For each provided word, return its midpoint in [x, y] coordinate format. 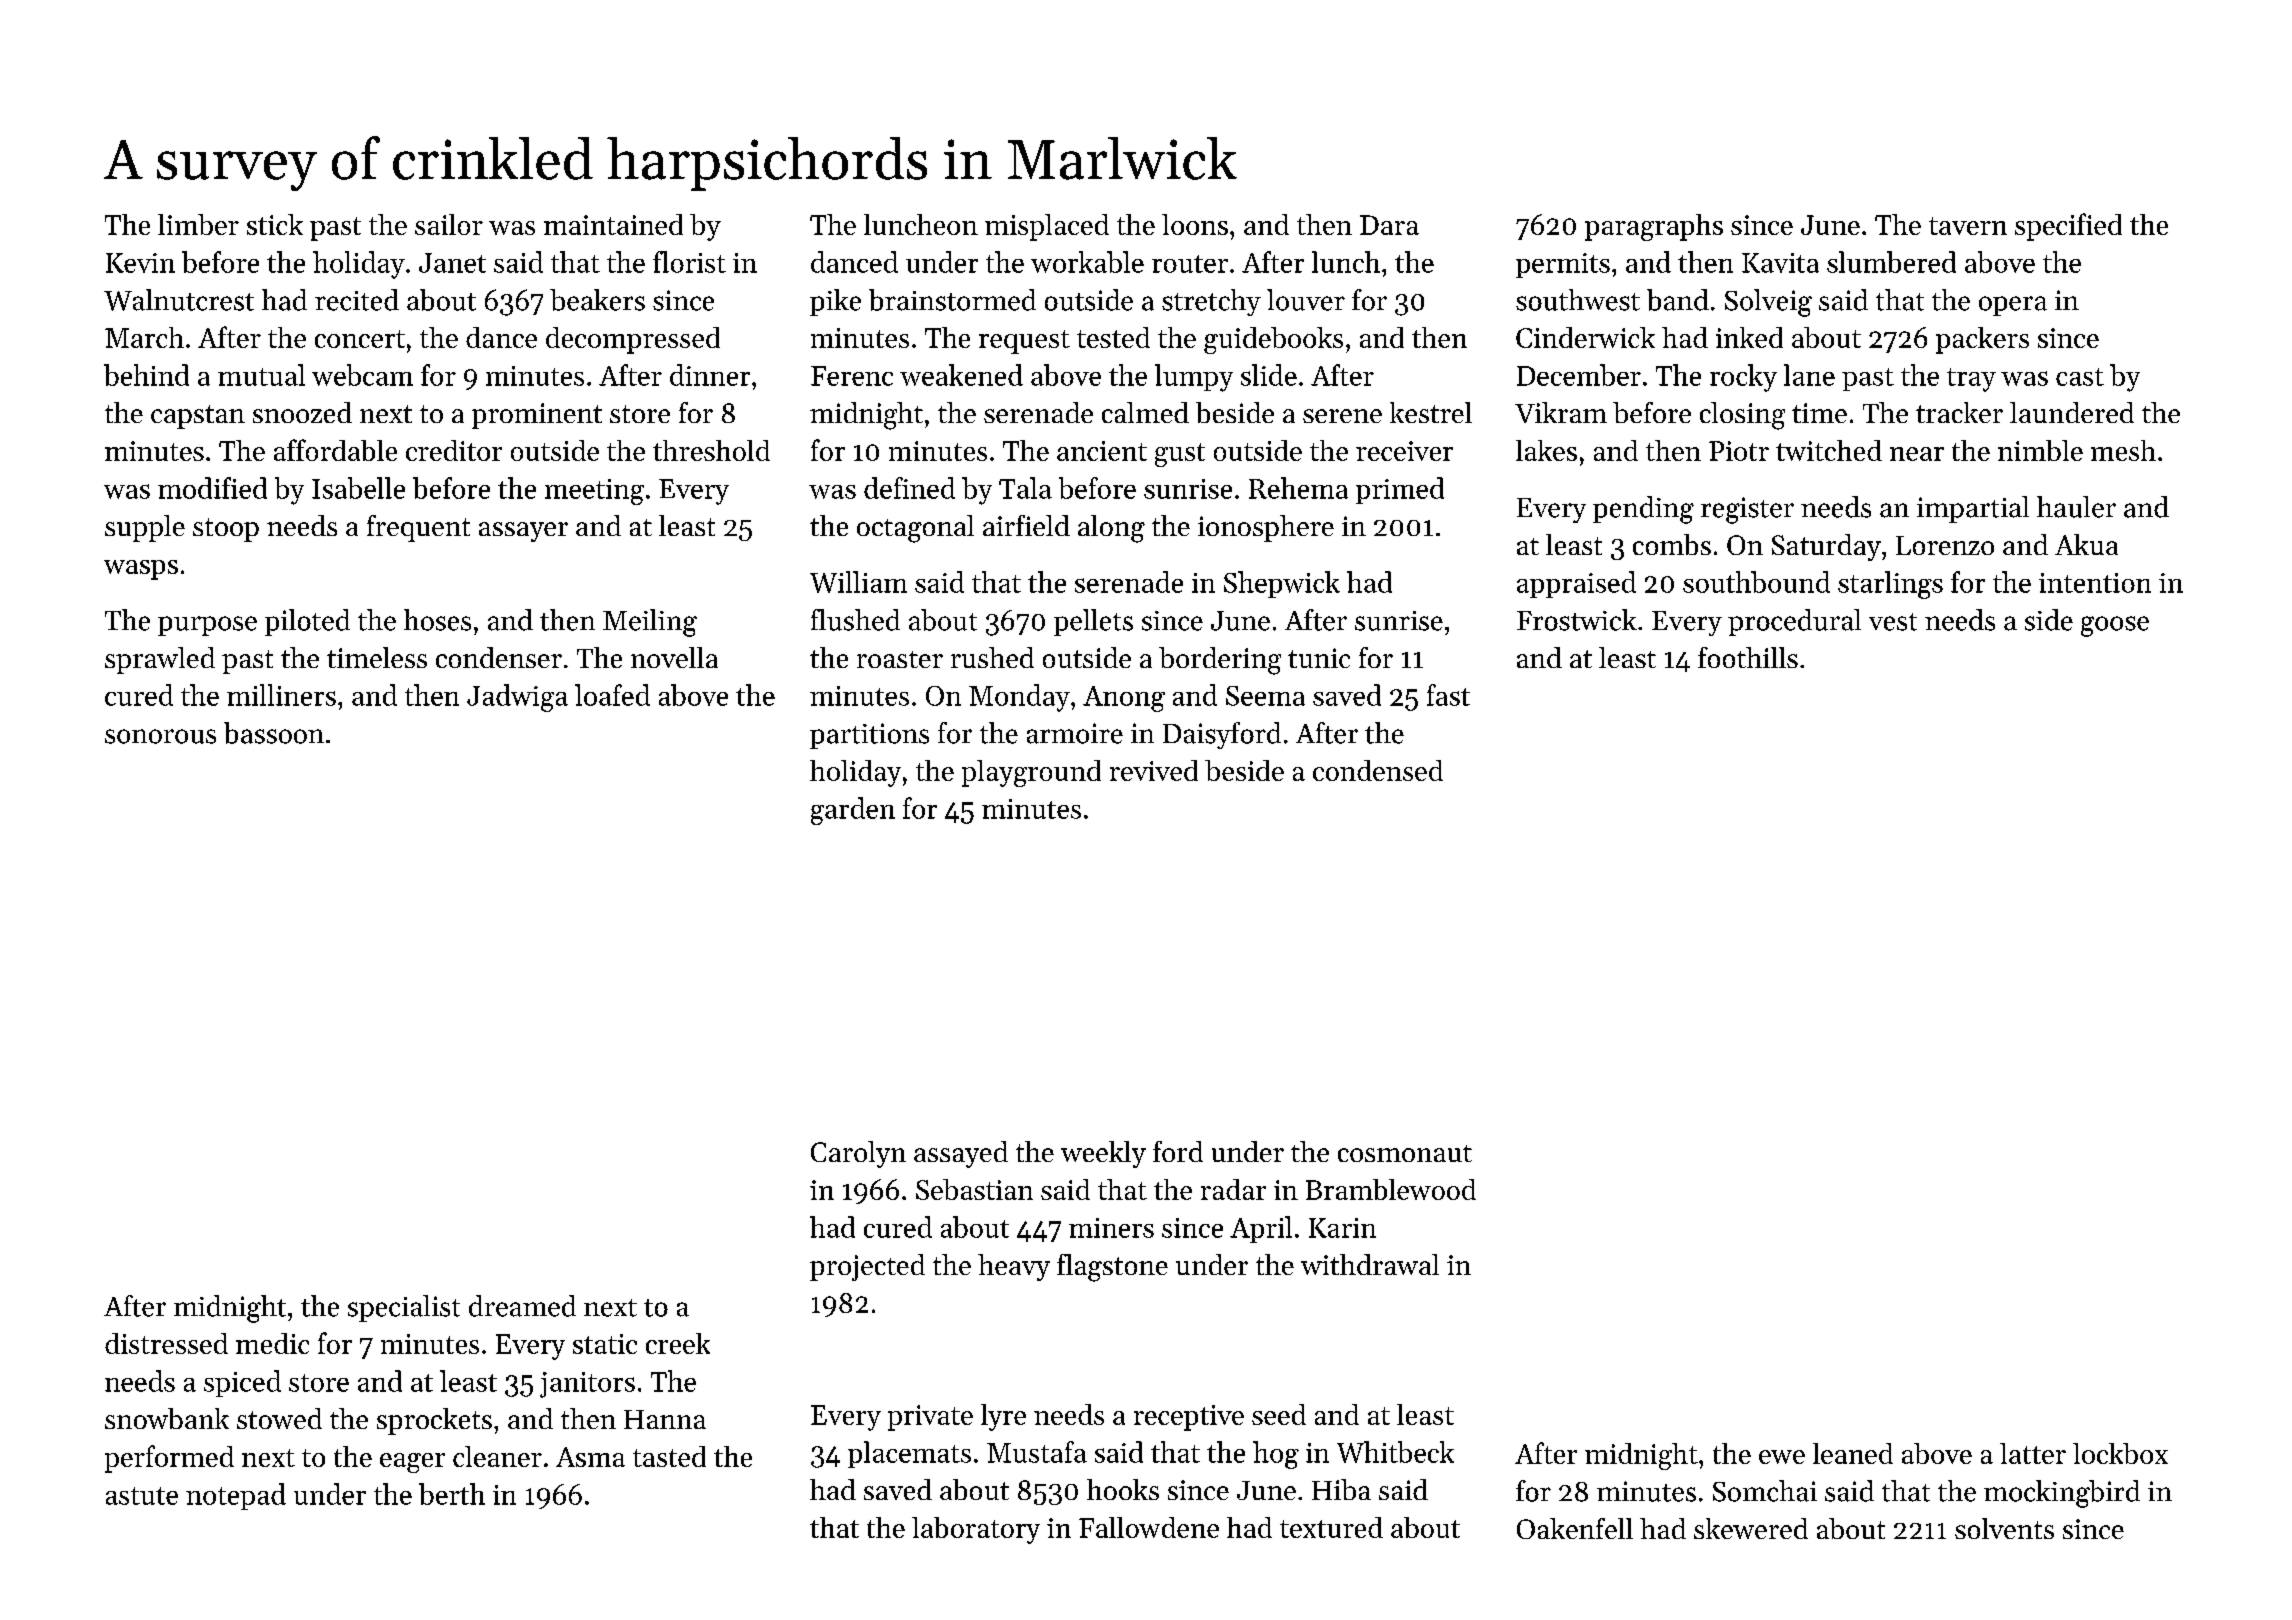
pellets [1093, 622]
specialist [404, 1308]
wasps [141, 570]
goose [2115, 626]
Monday [1019, 698]
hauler [2076, 507]
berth [452, 1494]
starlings [1890, 585]
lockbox [2120, 1453]
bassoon [274, 733]
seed [1279, 1414]
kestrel [1431, 412]
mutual [261, 375]
